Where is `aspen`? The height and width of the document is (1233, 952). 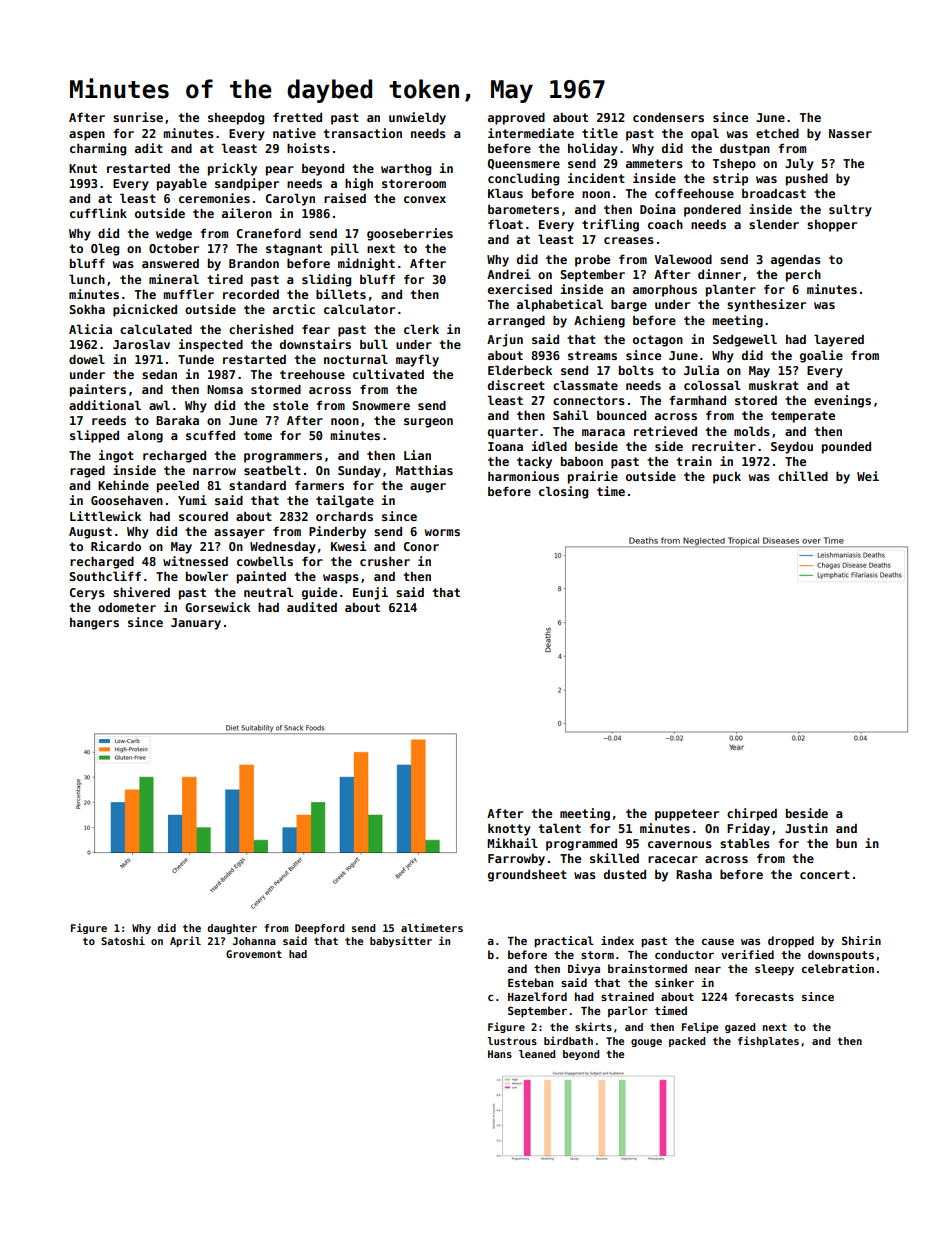 aspen is located at coordinates (87, 136).
